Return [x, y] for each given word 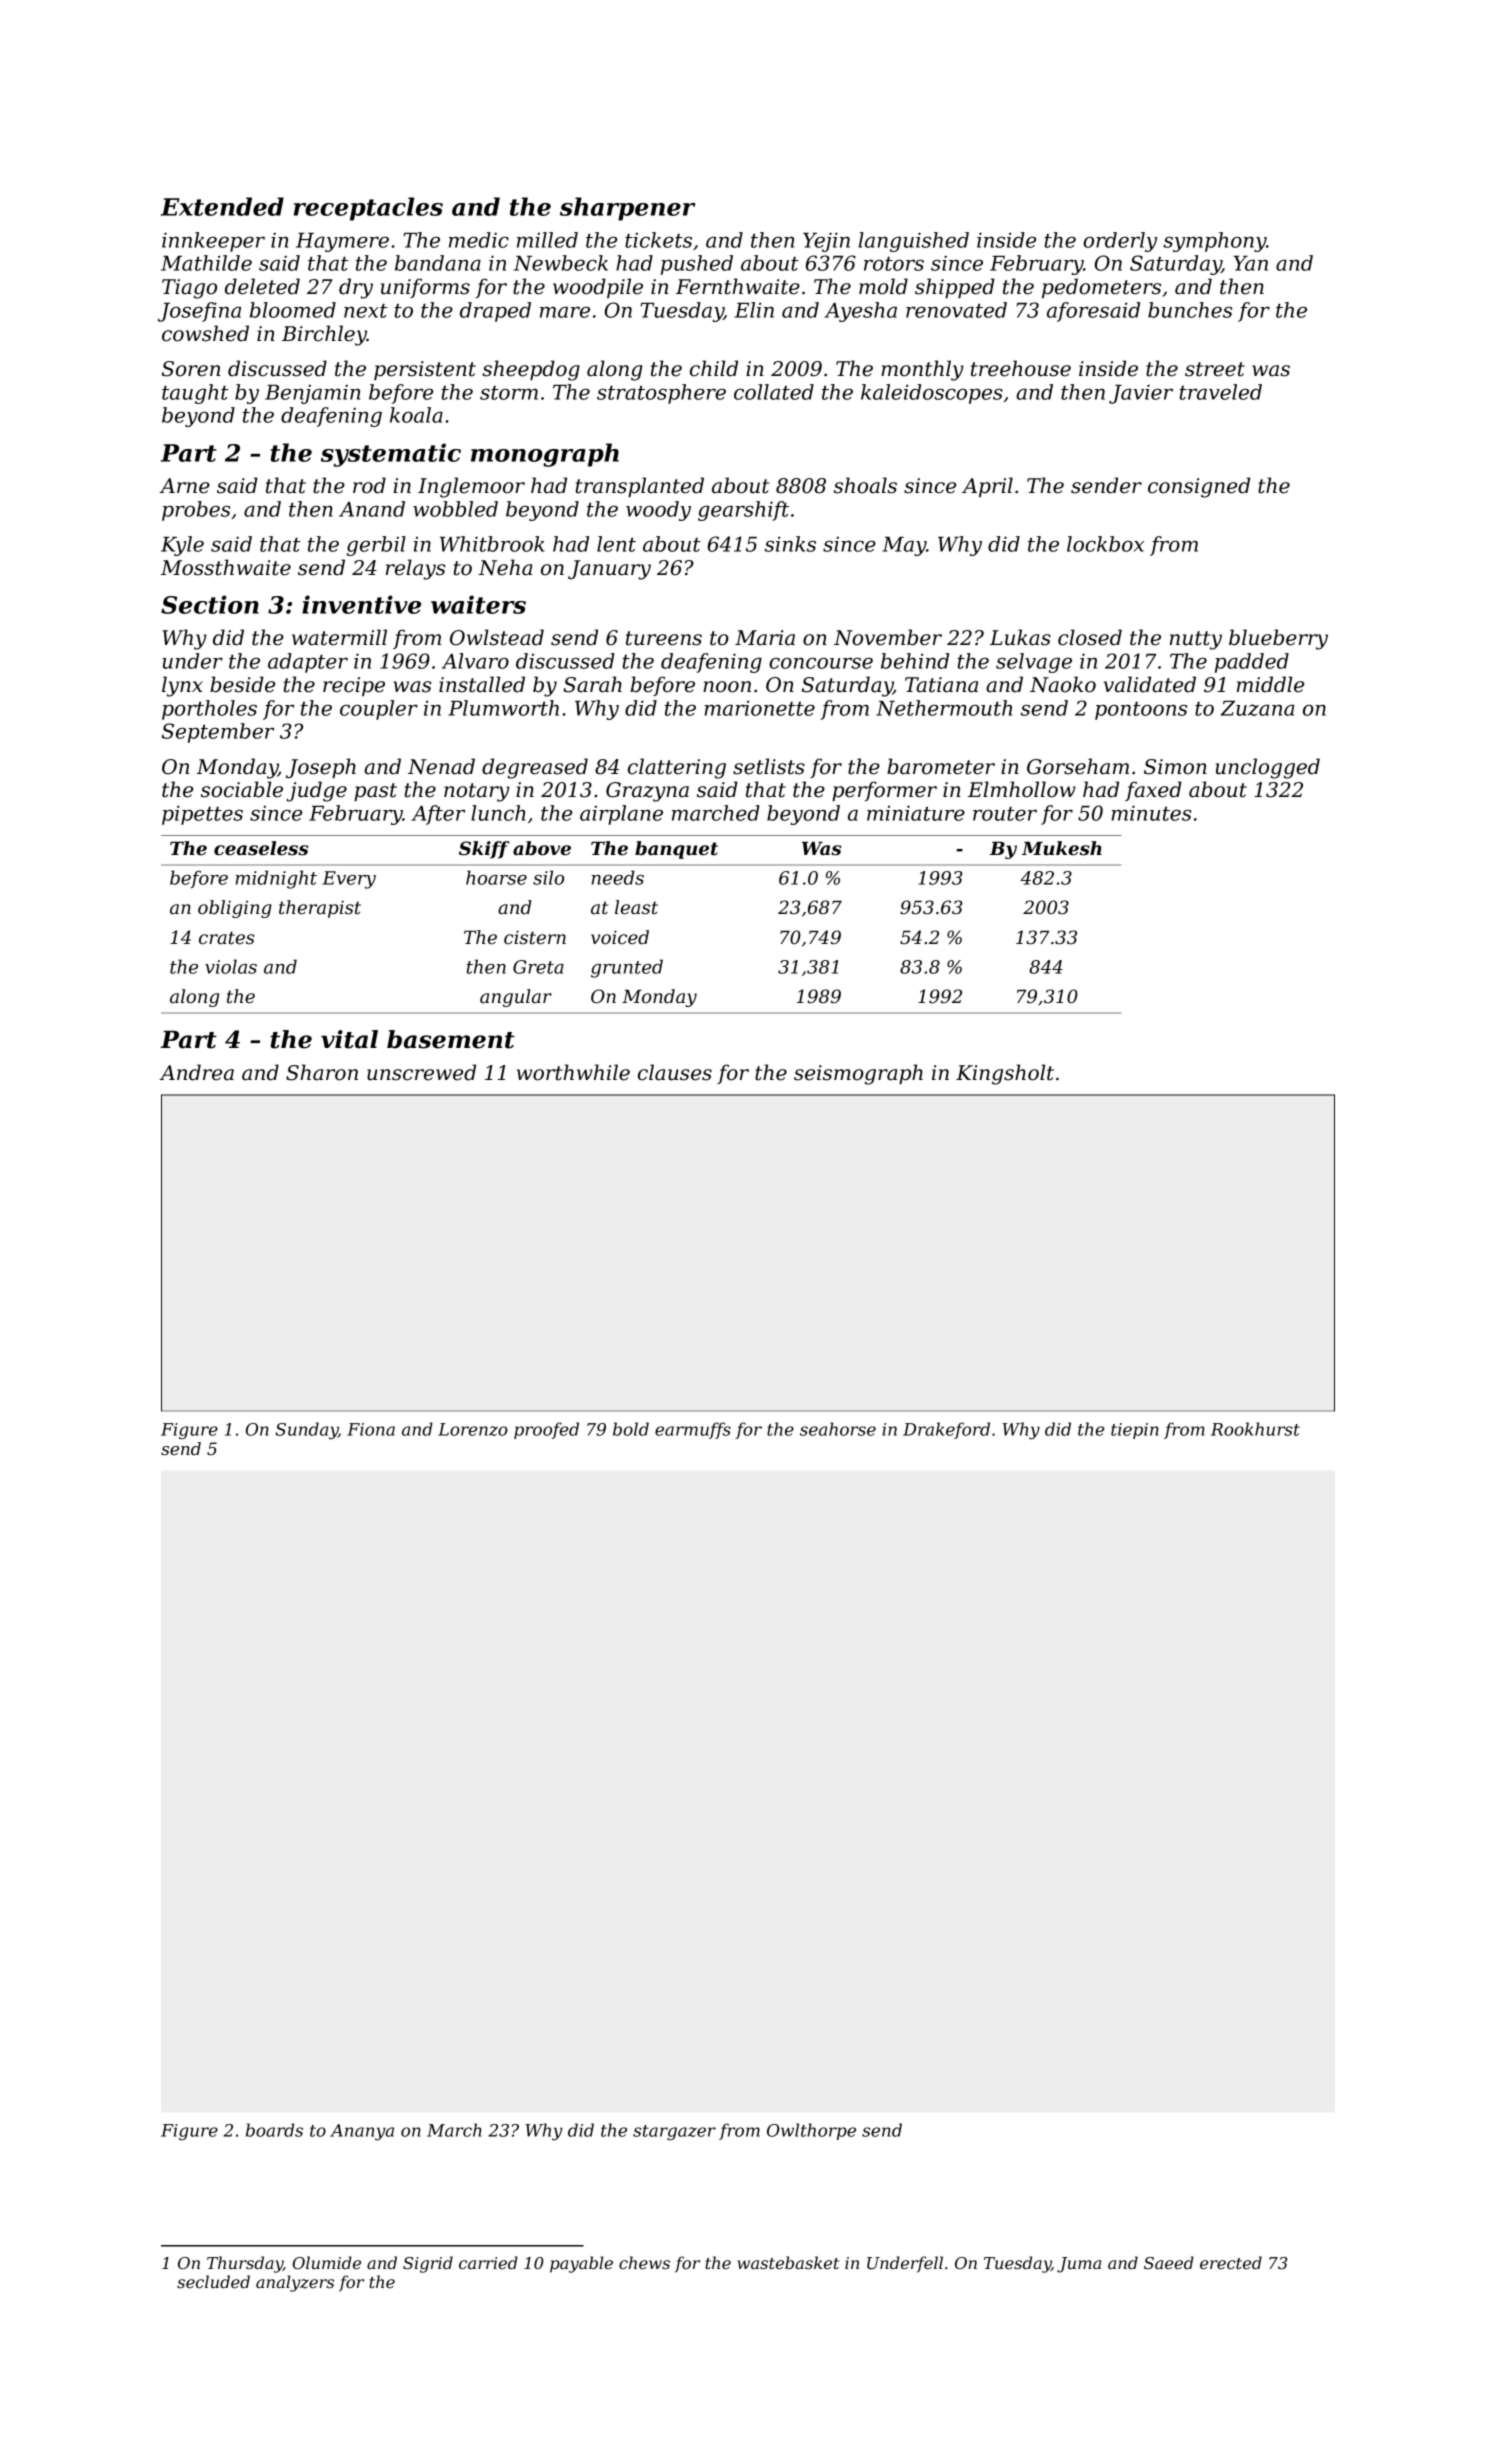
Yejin [826, 242]
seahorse [838, 1429]
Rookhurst [1255, 1429]
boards [274, 2130]
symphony [1214, 242]
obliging [235, 909]
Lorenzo [473, 1429]
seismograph [858, 1074]
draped [495, 312]
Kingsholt [1005, 1074]
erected [1231, 2262]
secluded [213, 2281]
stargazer [674, 2133]
